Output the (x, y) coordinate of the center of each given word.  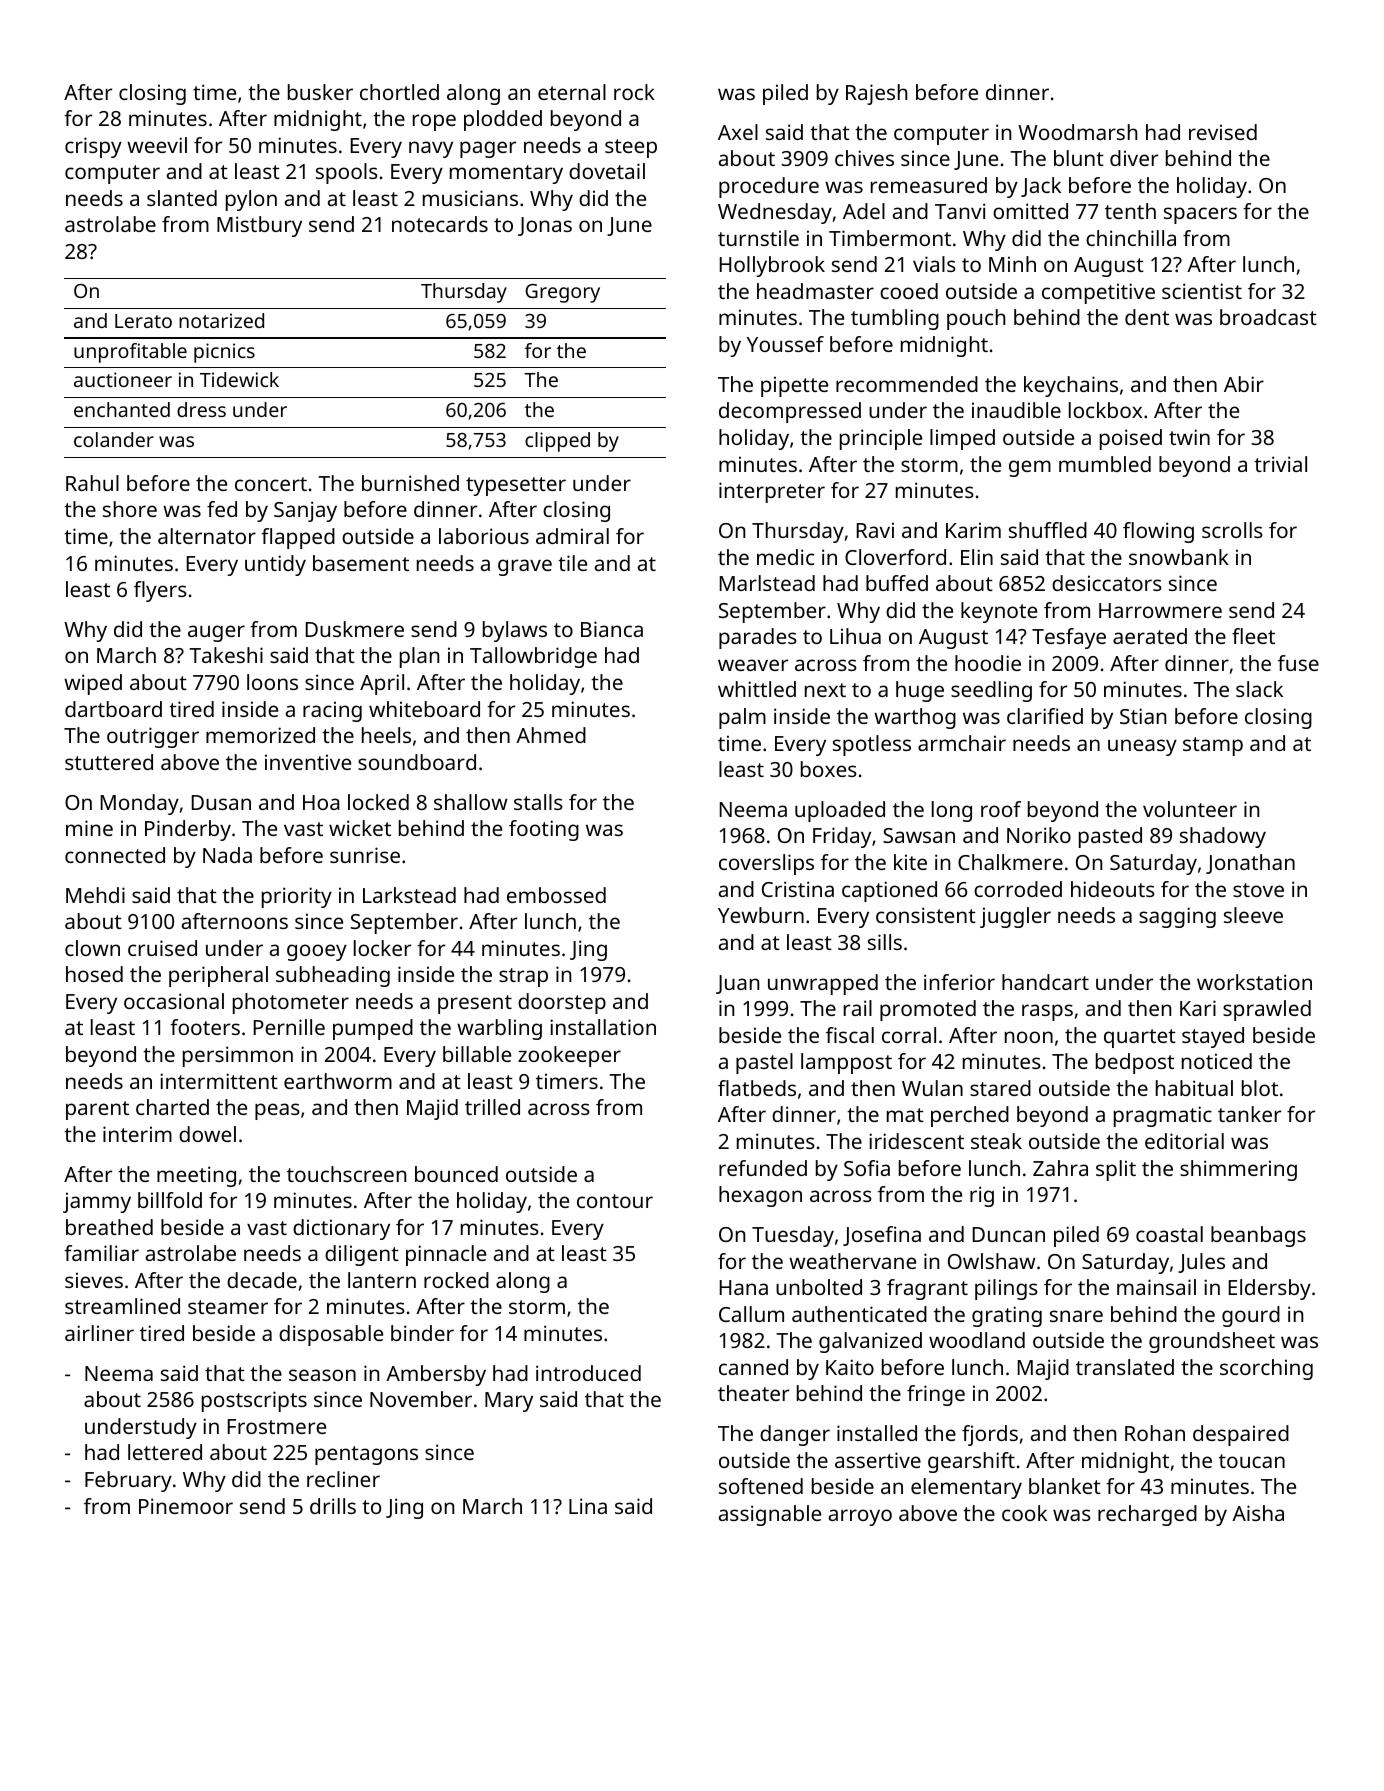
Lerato (143, 321)
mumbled (1105, 464)
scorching (1266, 1369)
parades (758, 638)
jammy (97, 1202)
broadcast (1268, 317)
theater (753, 1393)
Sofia (867, 1168)
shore (130, 509)
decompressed (790, 412)
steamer (228, 1307)
